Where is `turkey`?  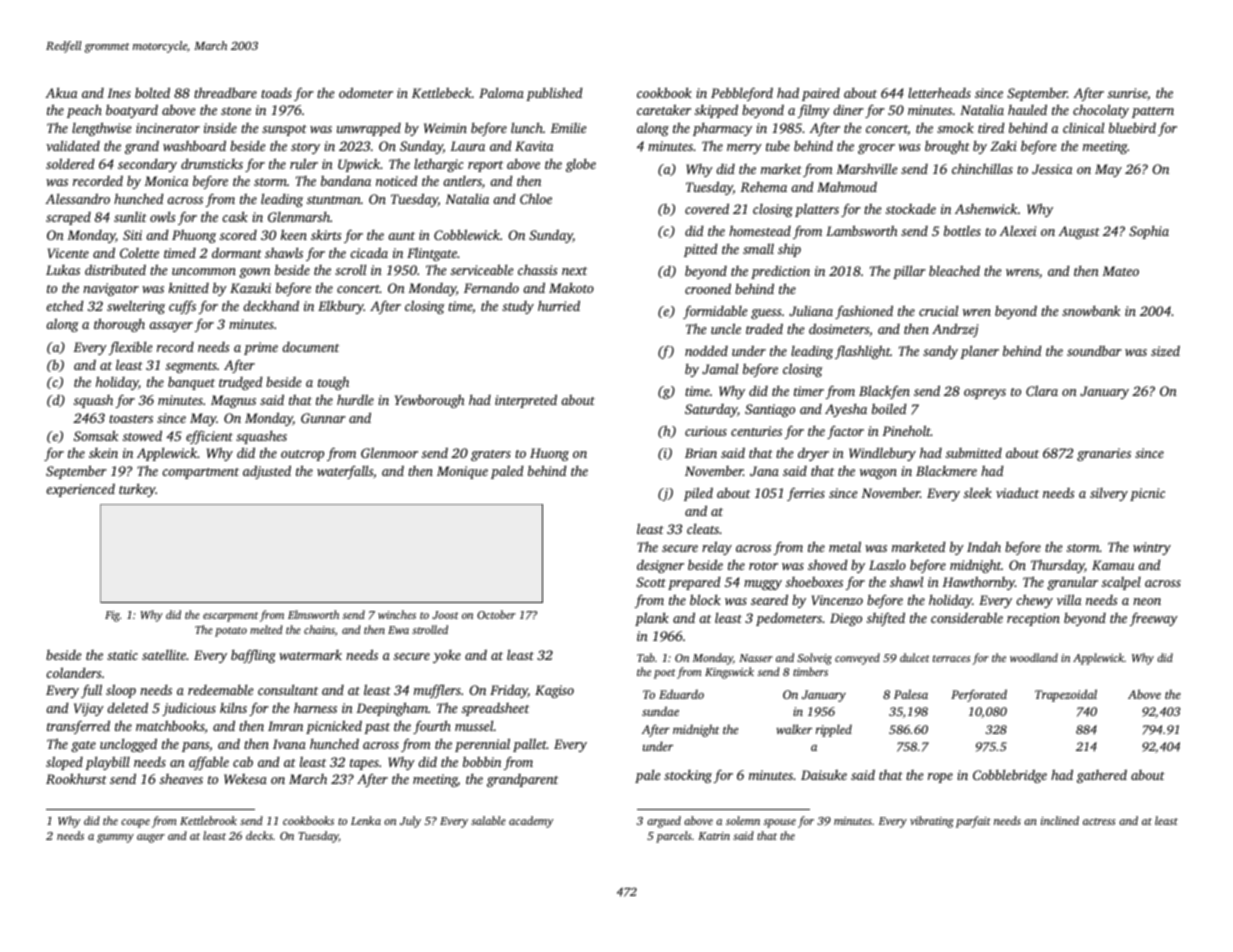 turkey is located at coordinates (137, 490).
